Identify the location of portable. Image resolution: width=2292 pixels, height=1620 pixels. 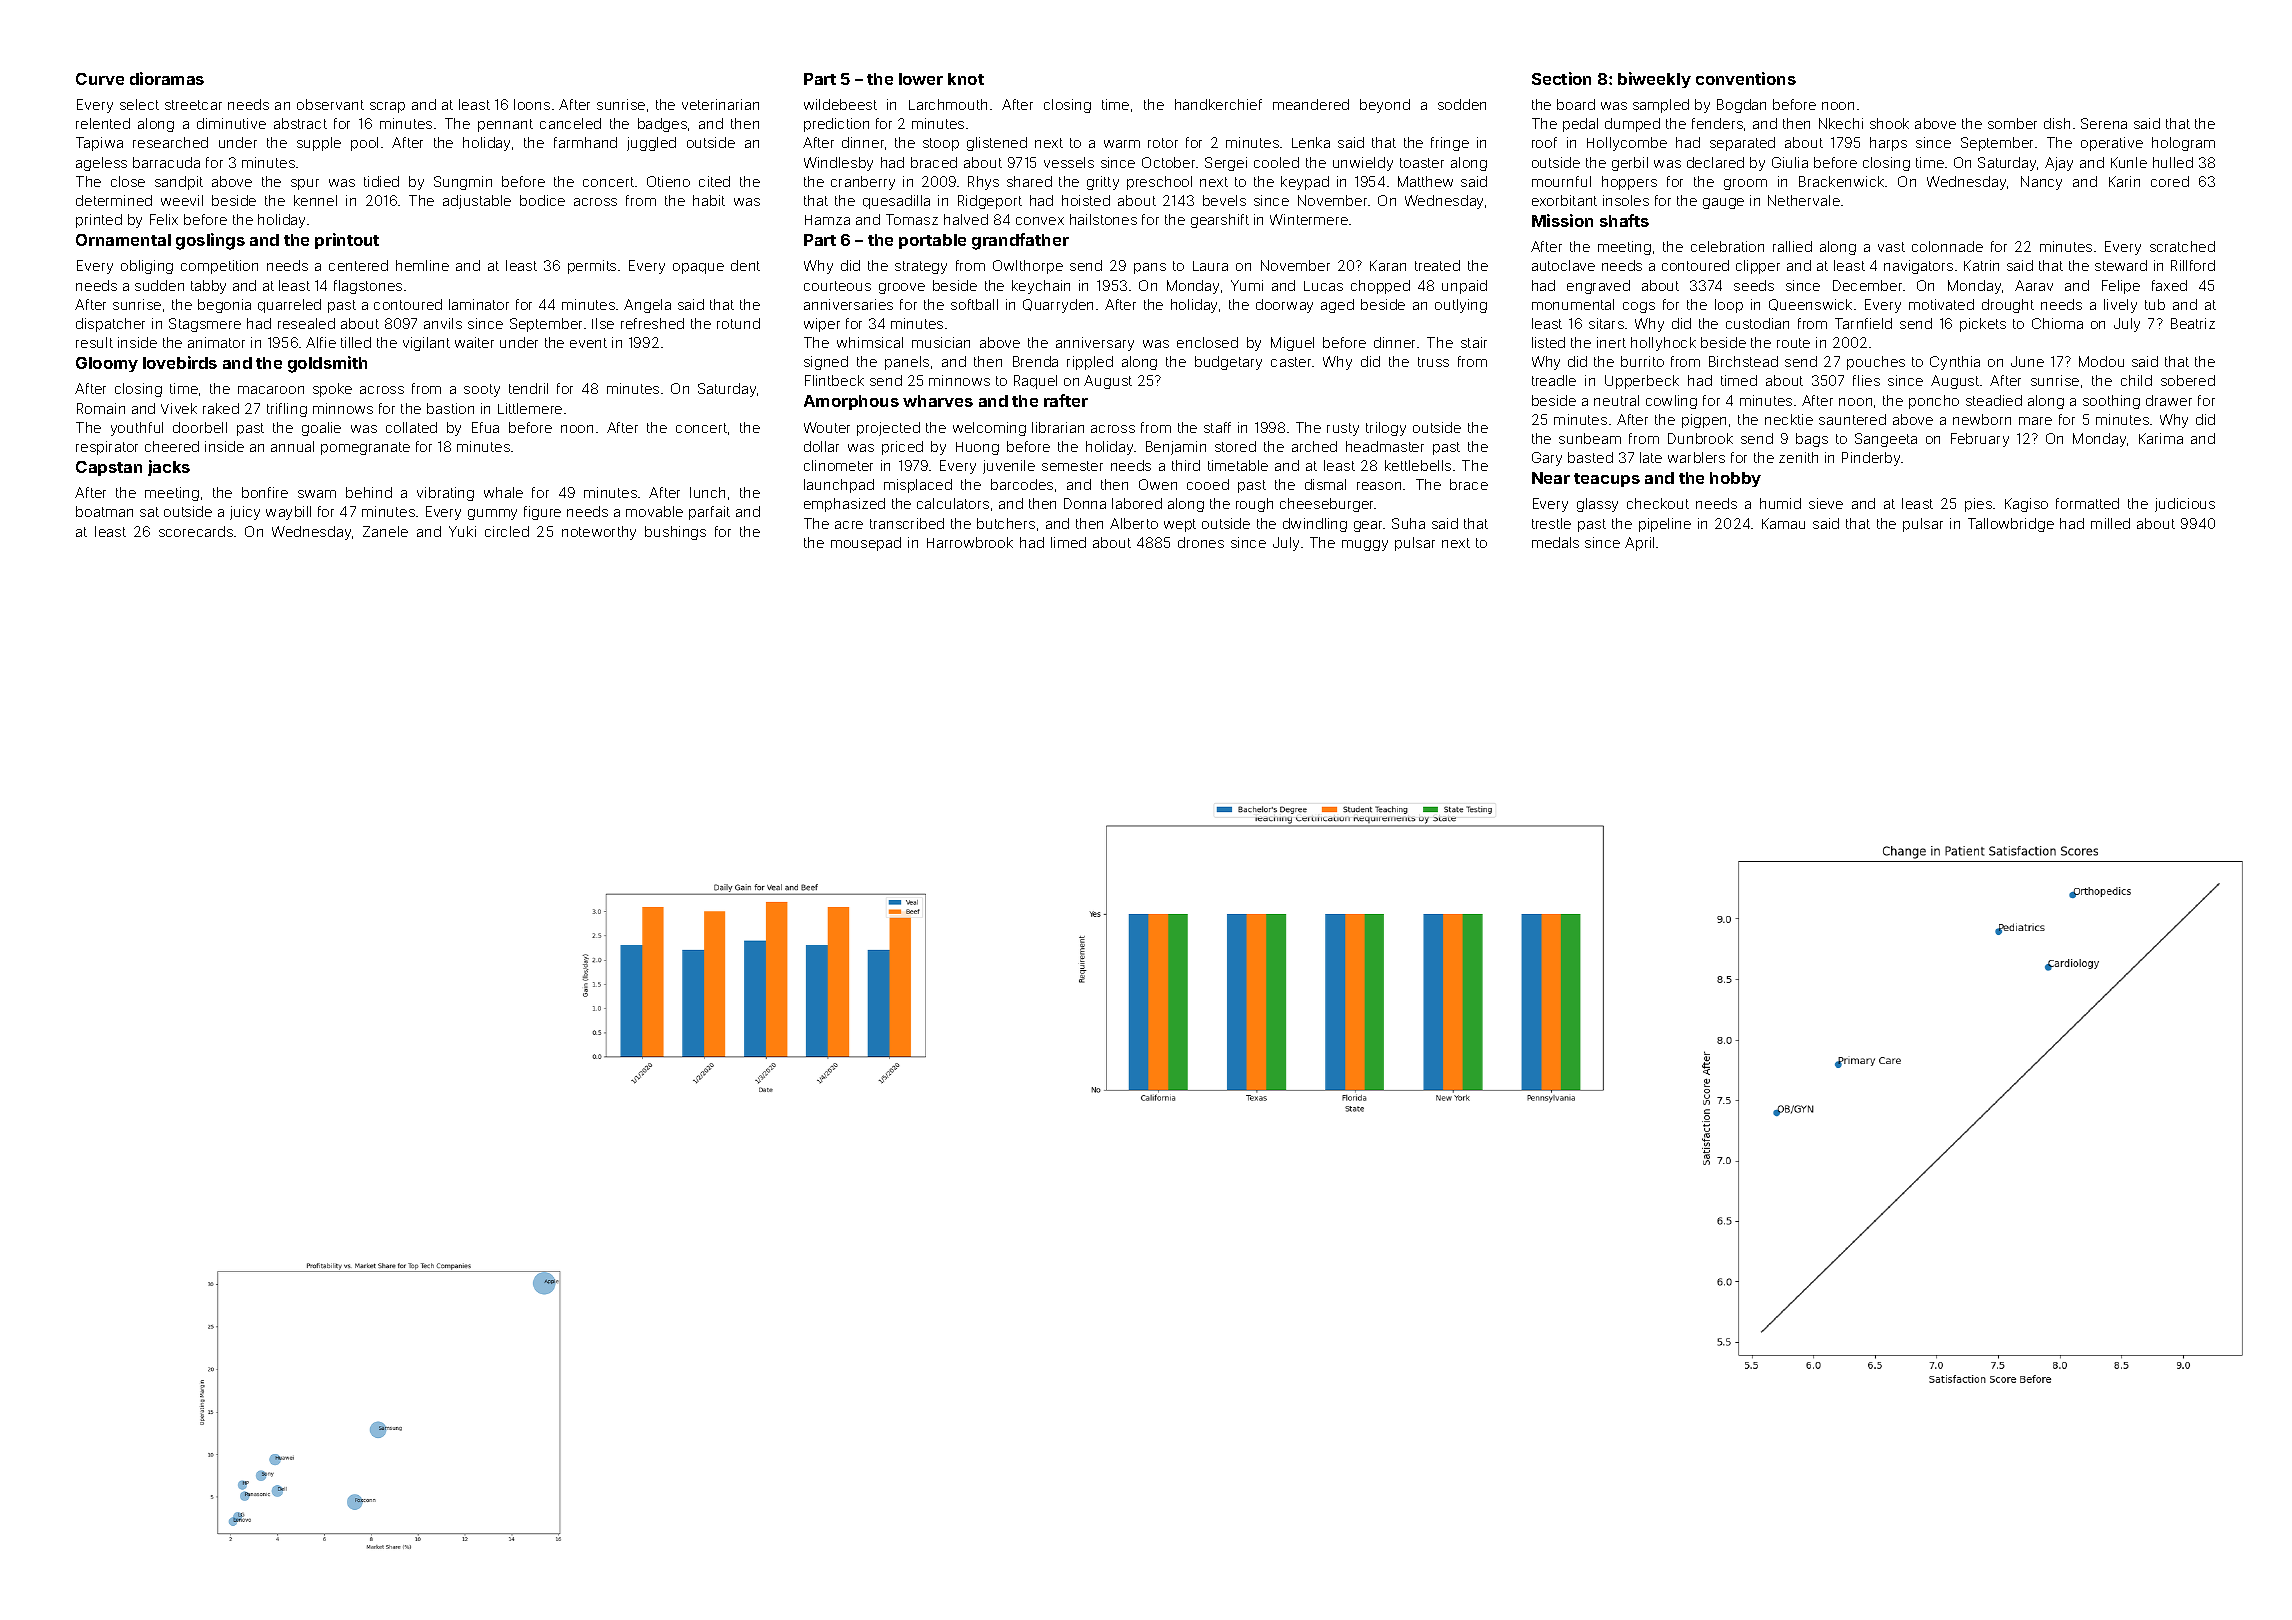
(932, 241).
